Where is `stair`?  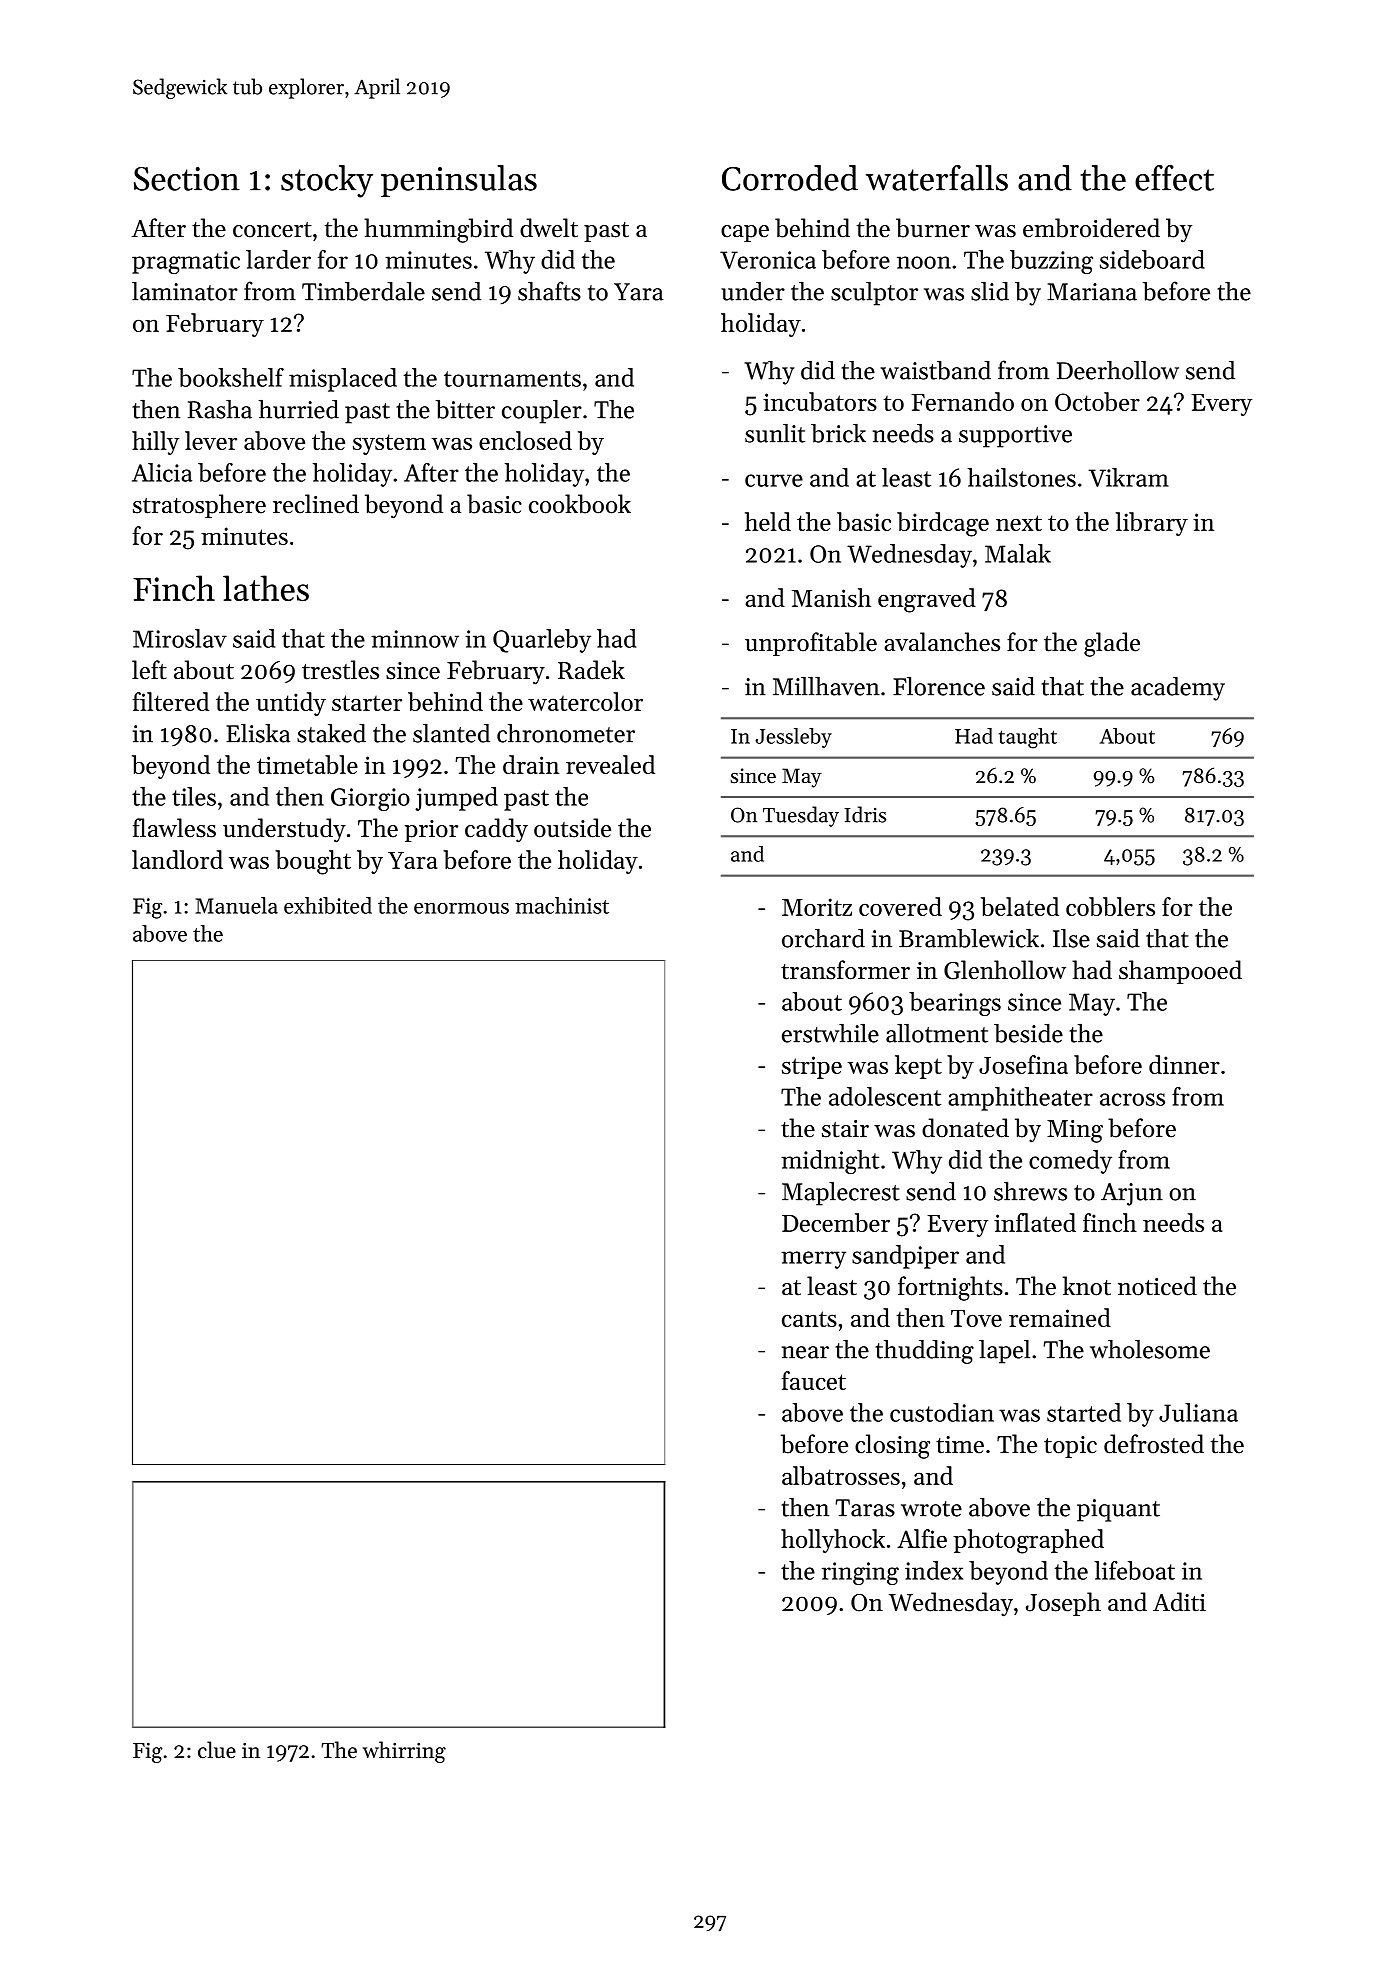 stair is located at coordinates (845, 1129).
